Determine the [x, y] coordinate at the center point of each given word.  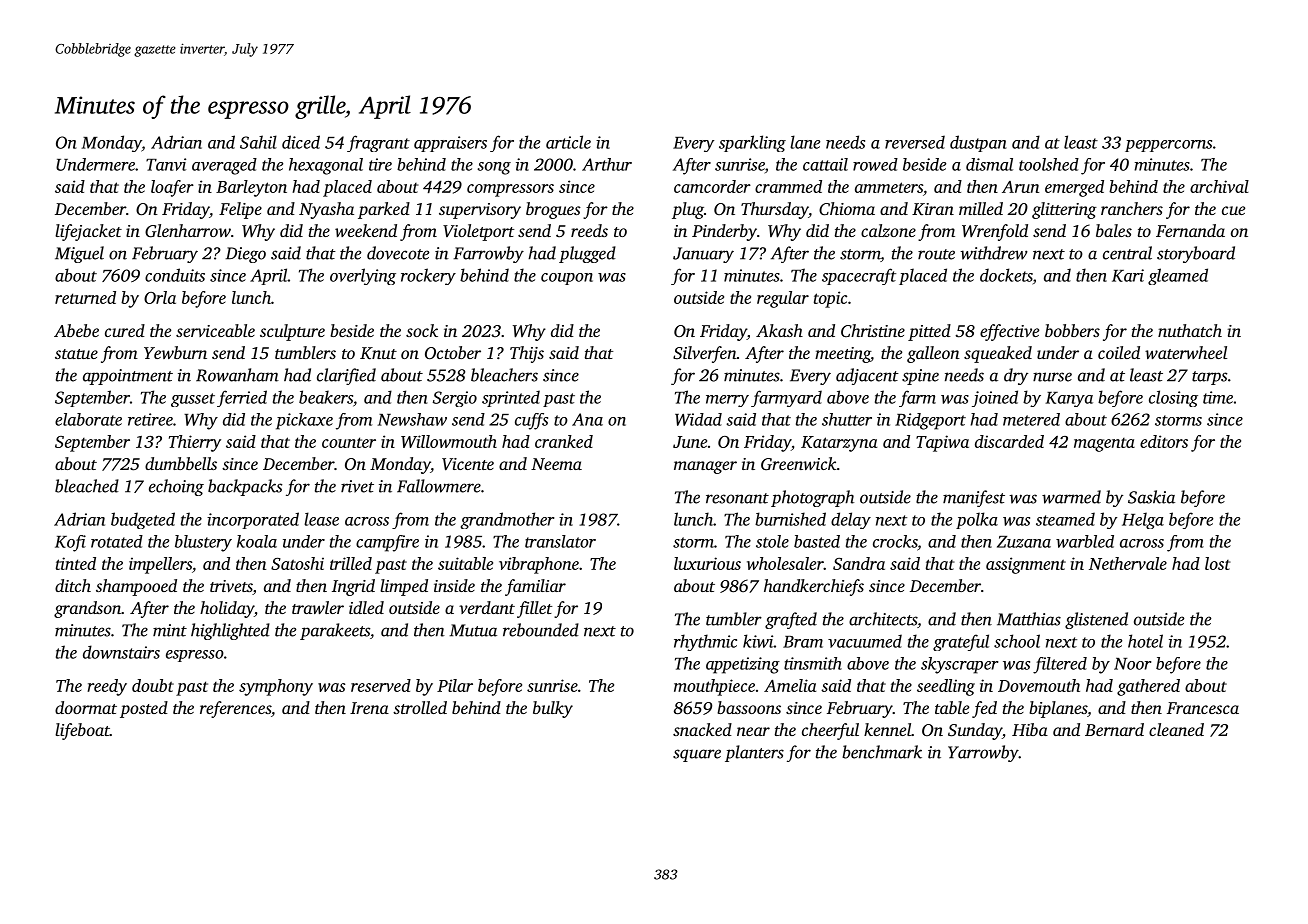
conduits [175, 275]
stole [772, 541]
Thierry [195, 443]
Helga [1143, 520]
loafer [172, 188]
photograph [812, 498]
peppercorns [1168, 146]
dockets [1006, 275]
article [568, 142]
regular [783, 299]
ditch [73, 585]
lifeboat [82, 731]
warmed [1071, 497]
